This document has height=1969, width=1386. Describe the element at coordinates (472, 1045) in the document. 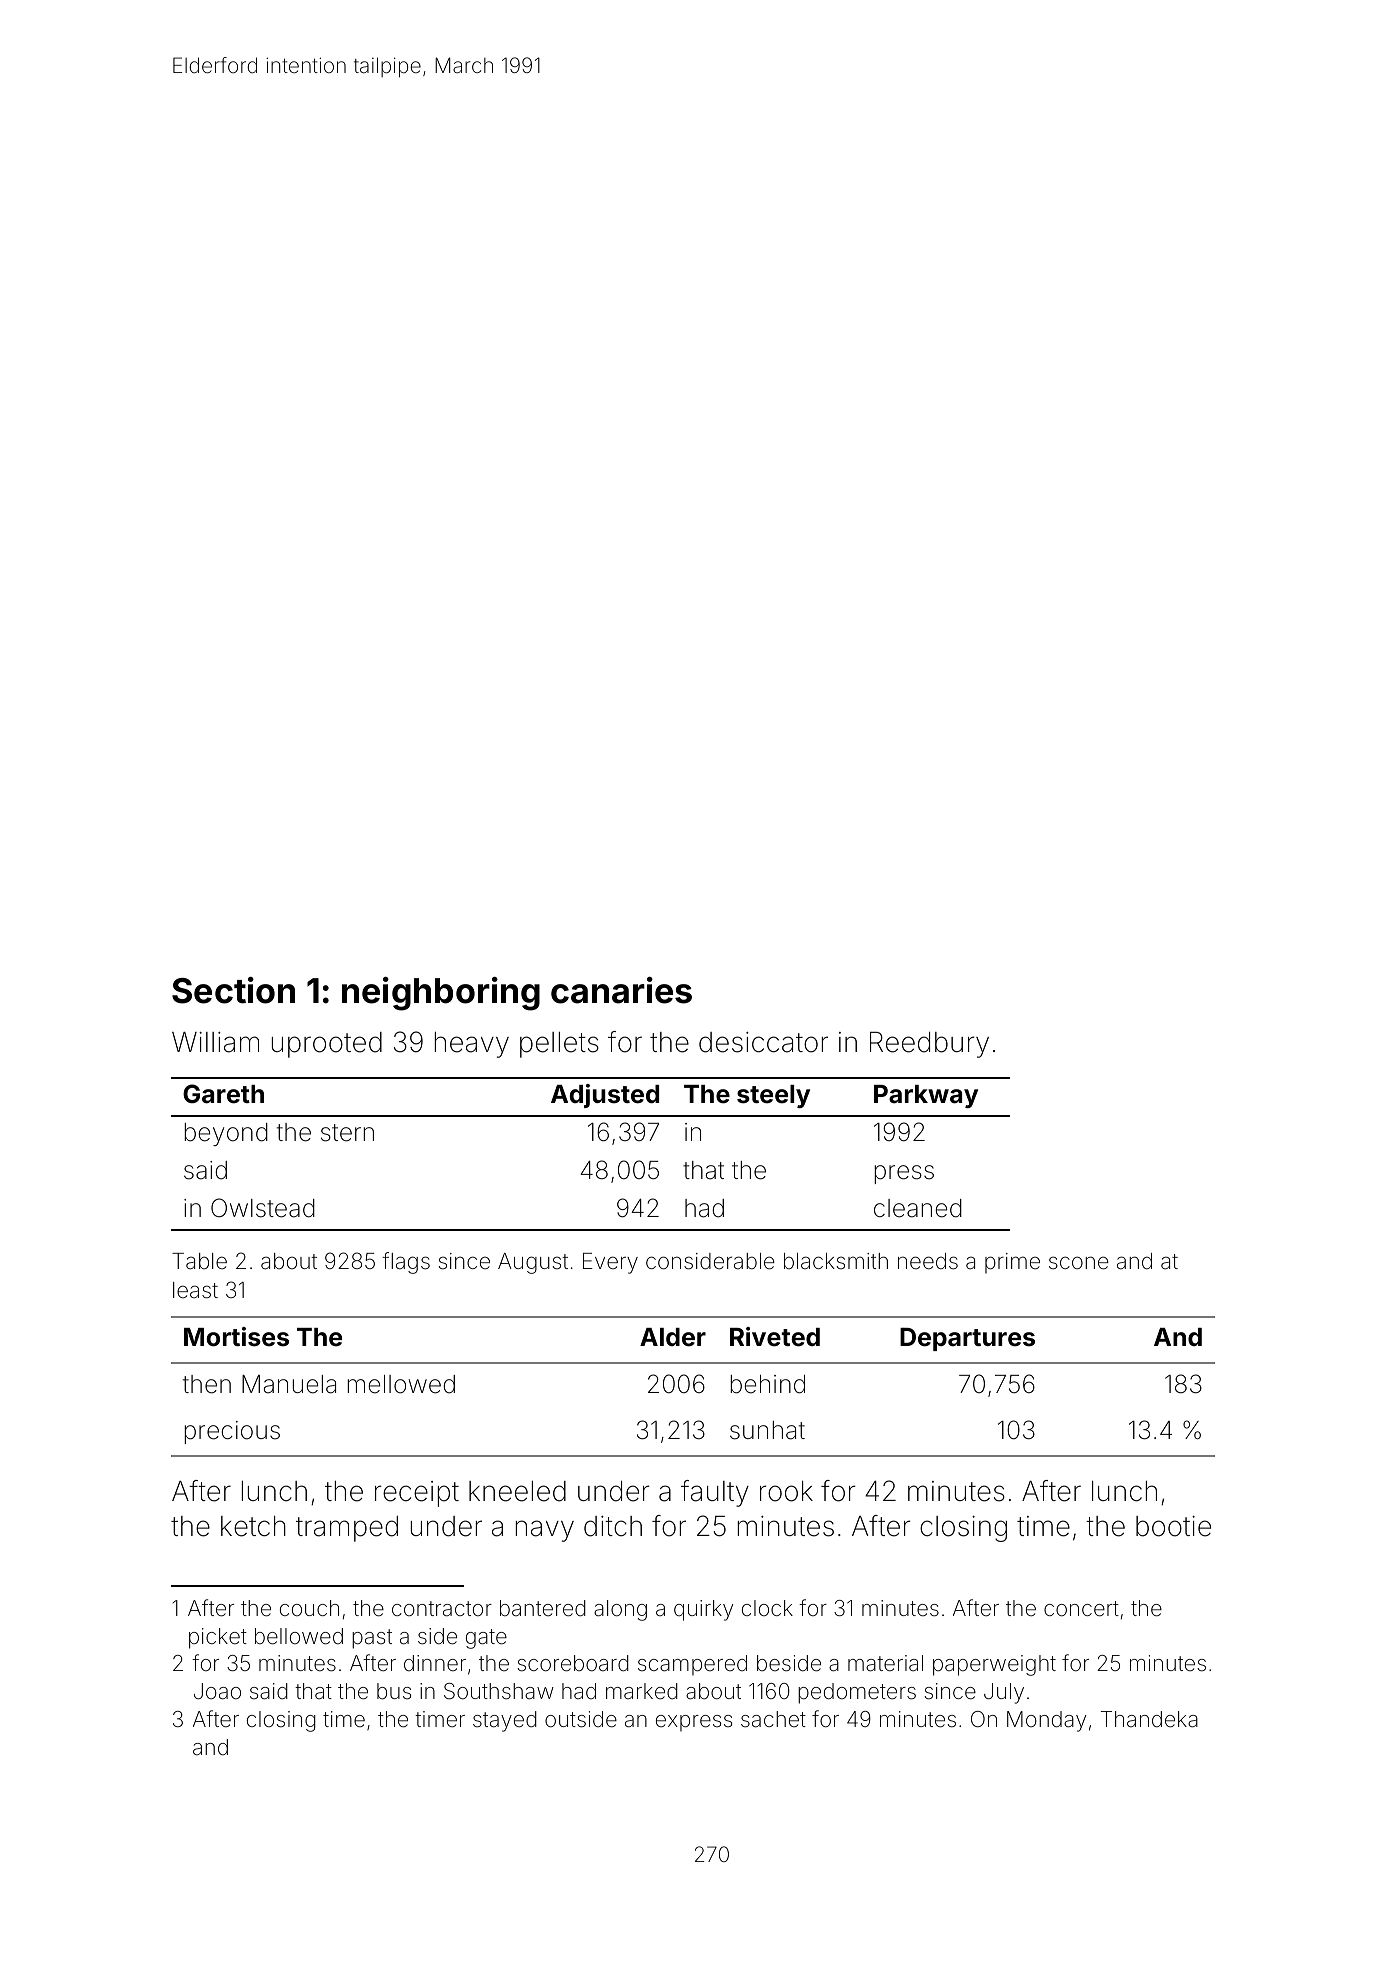

I see `heavy` at that location.
